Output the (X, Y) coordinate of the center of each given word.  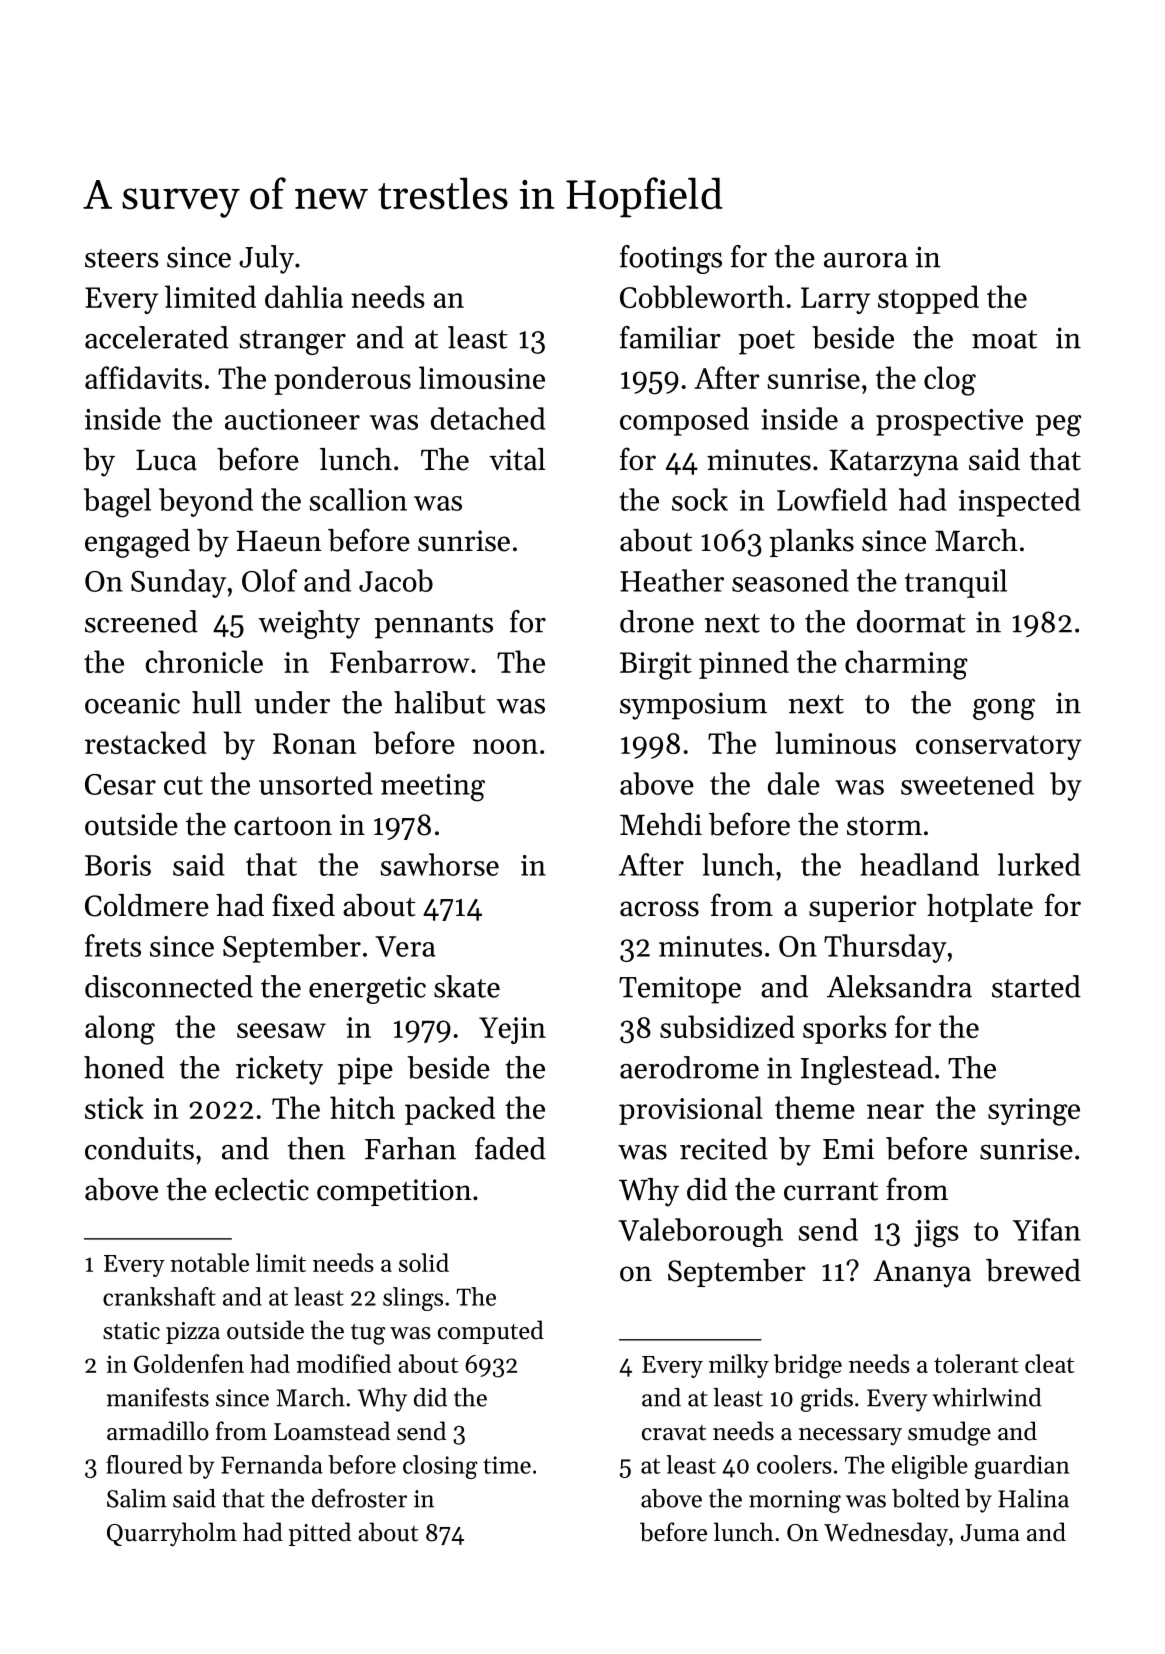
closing (440, 1467)
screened (141, 621)
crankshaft (159, 1296)
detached (488, 418)
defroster (359, 1498)
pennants (434, 626)
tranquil (956, 583)
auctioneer (292, 419)
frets (113, 945)
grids (826, 1400)
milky (739, 1366)
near (895, 1111)
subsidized (727, 1026)
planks (811, 543)
